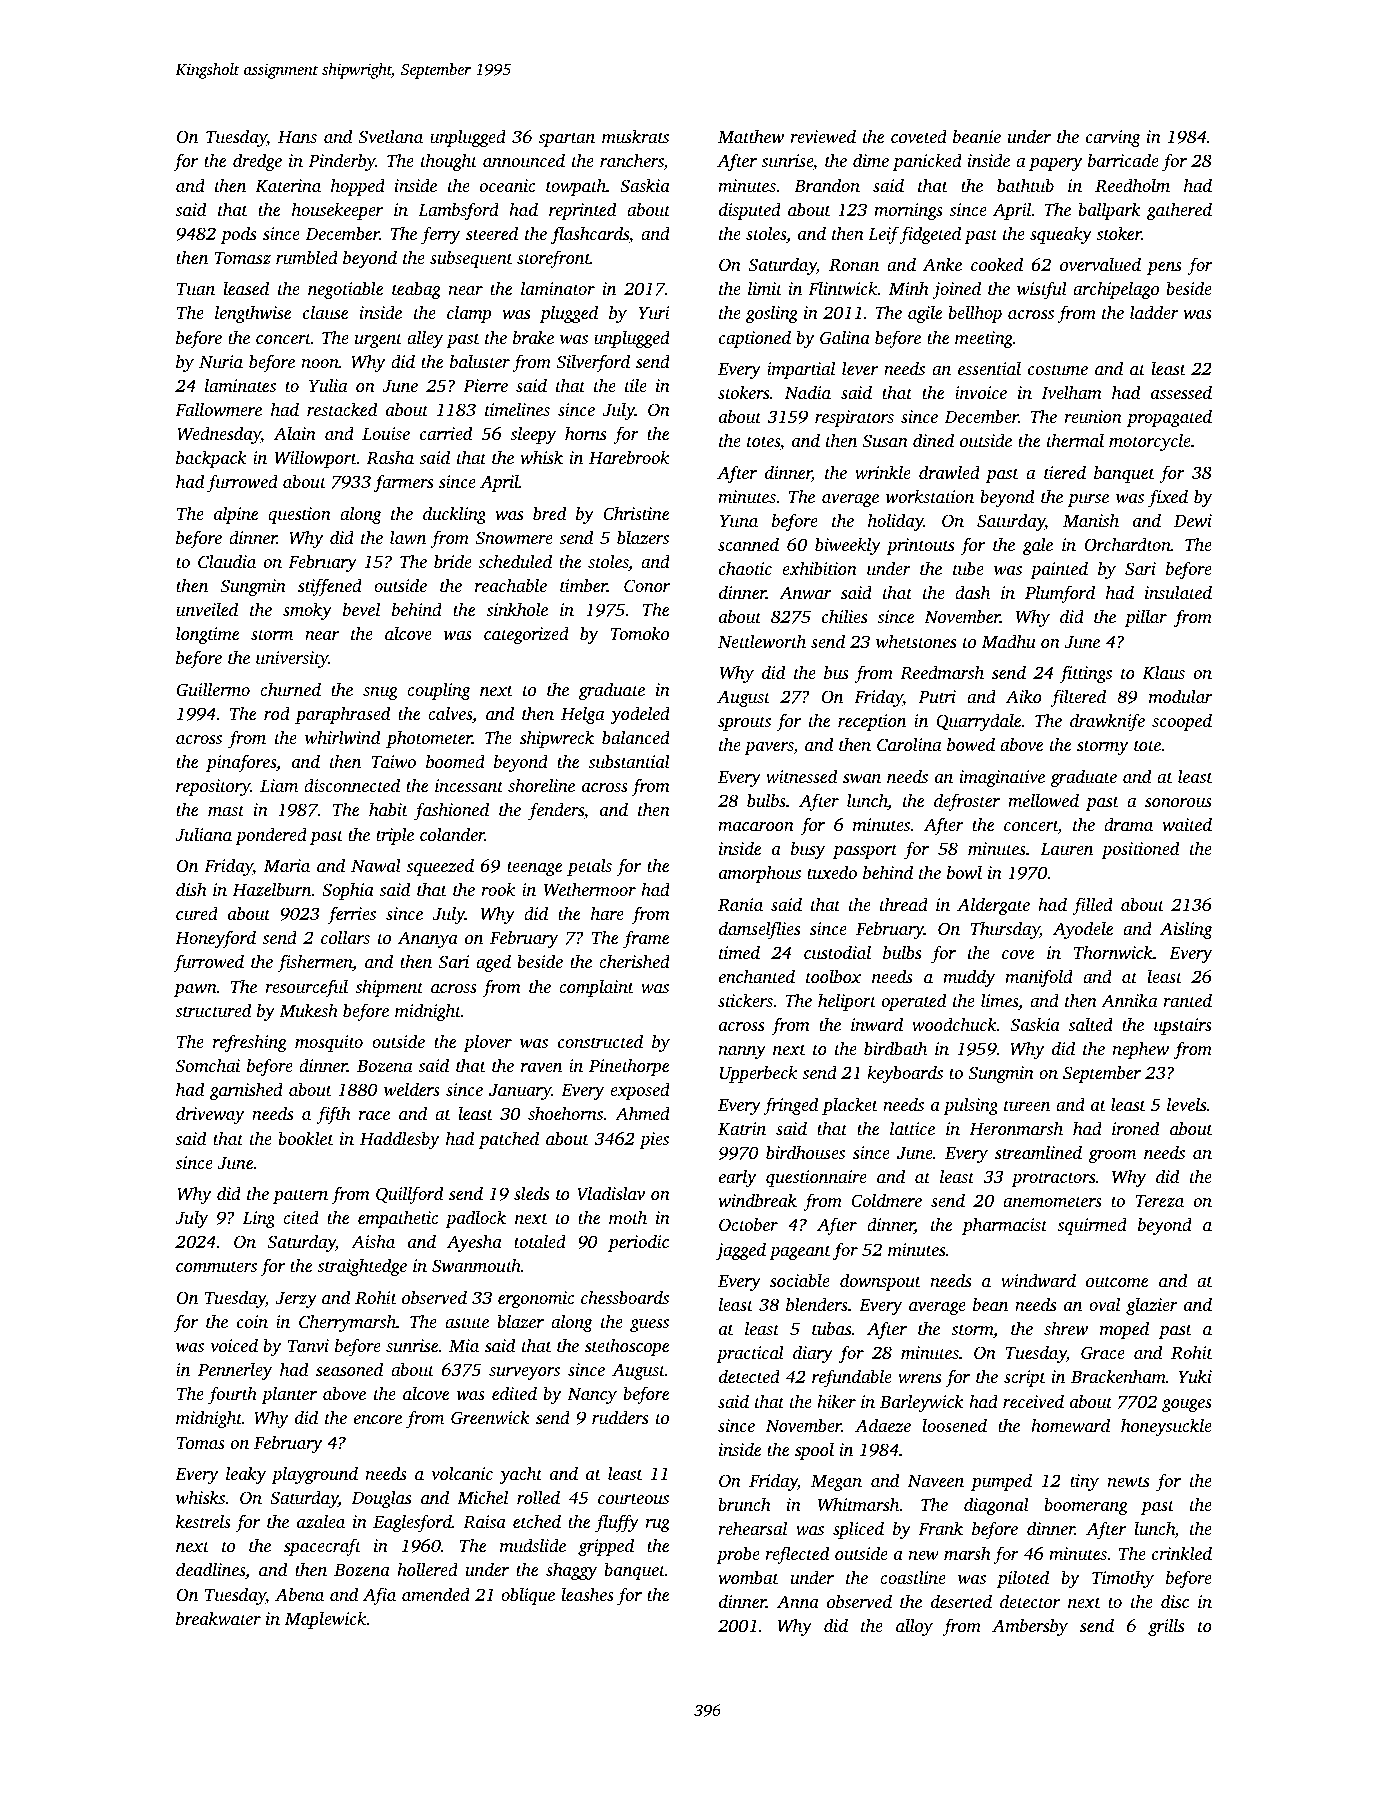  Describe the element at coordinates (292, 659) in the page. I see `university` at that location.
